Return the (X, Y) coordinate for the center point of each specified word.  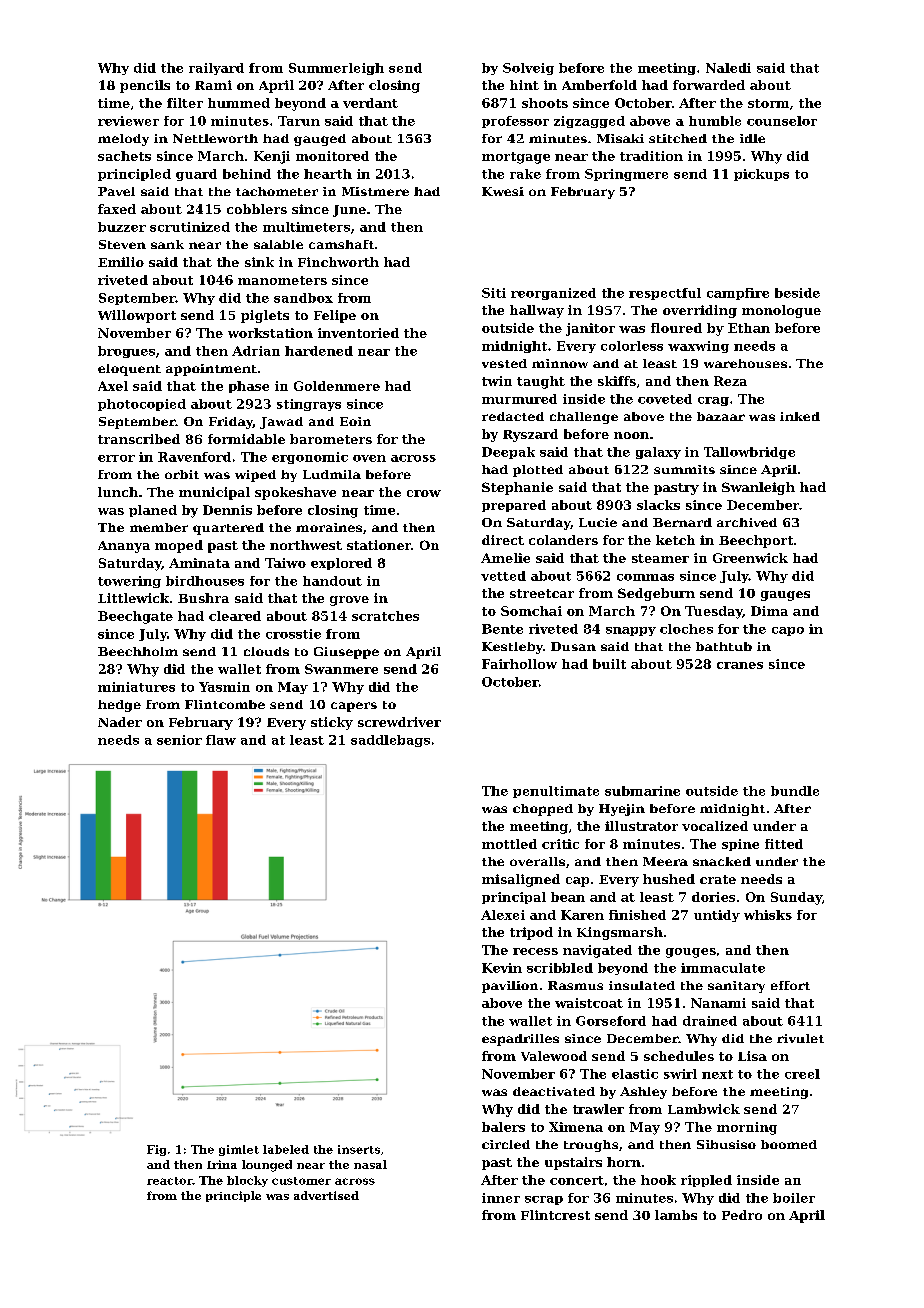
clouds (266, 651)
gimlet (239, 1150)
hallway (537, 311)
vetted (503, 576)
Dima (769, 611)
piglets (265, 316)
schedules (679, 1056)
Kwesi (503, 191)
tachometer (277, 191)
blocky (247, 1181)
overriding (700, 311)
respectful (665, 294)
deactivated (554, 1091)
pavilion (510, 987)
